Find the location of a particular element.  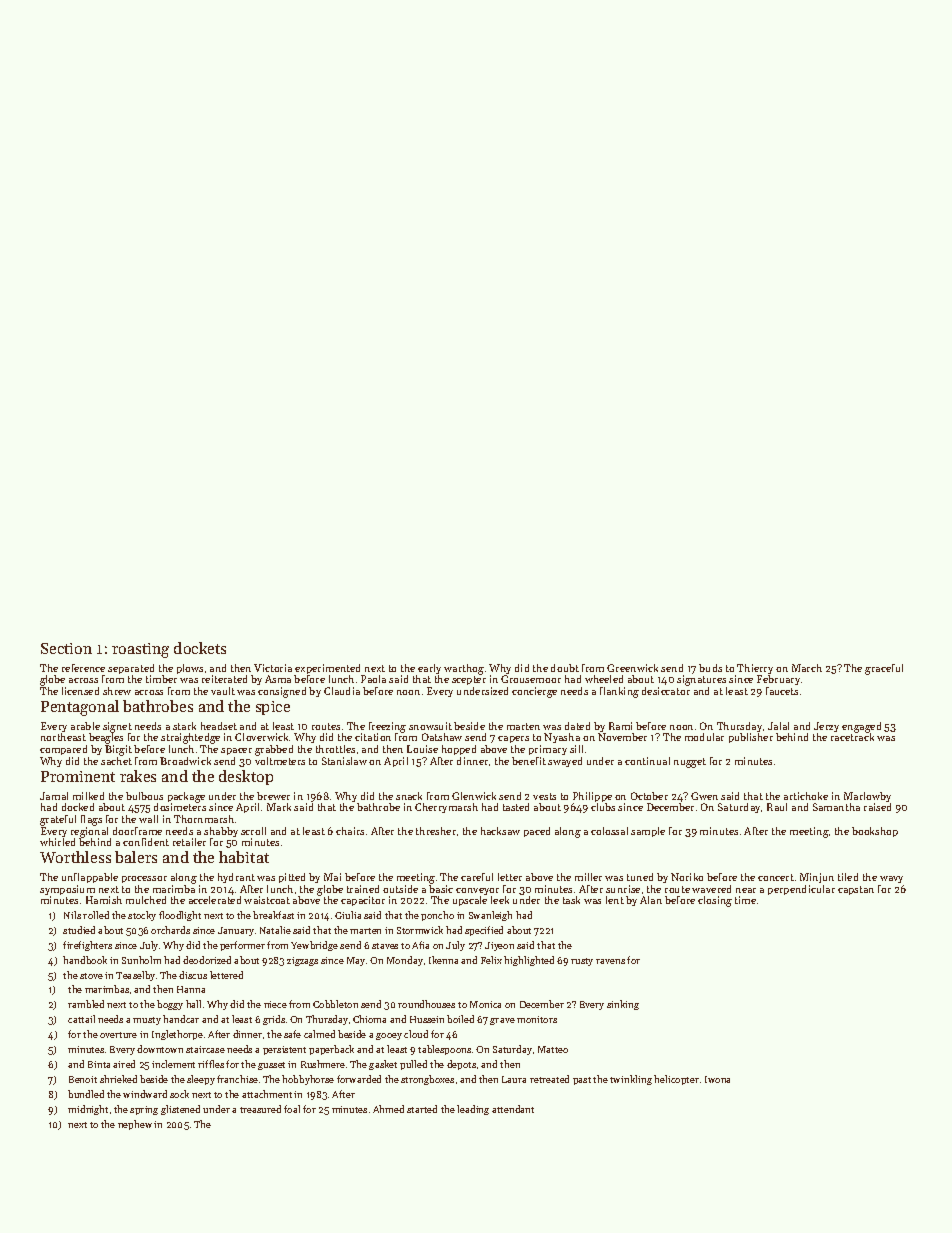

miller is located at coordinates (588, 877).
